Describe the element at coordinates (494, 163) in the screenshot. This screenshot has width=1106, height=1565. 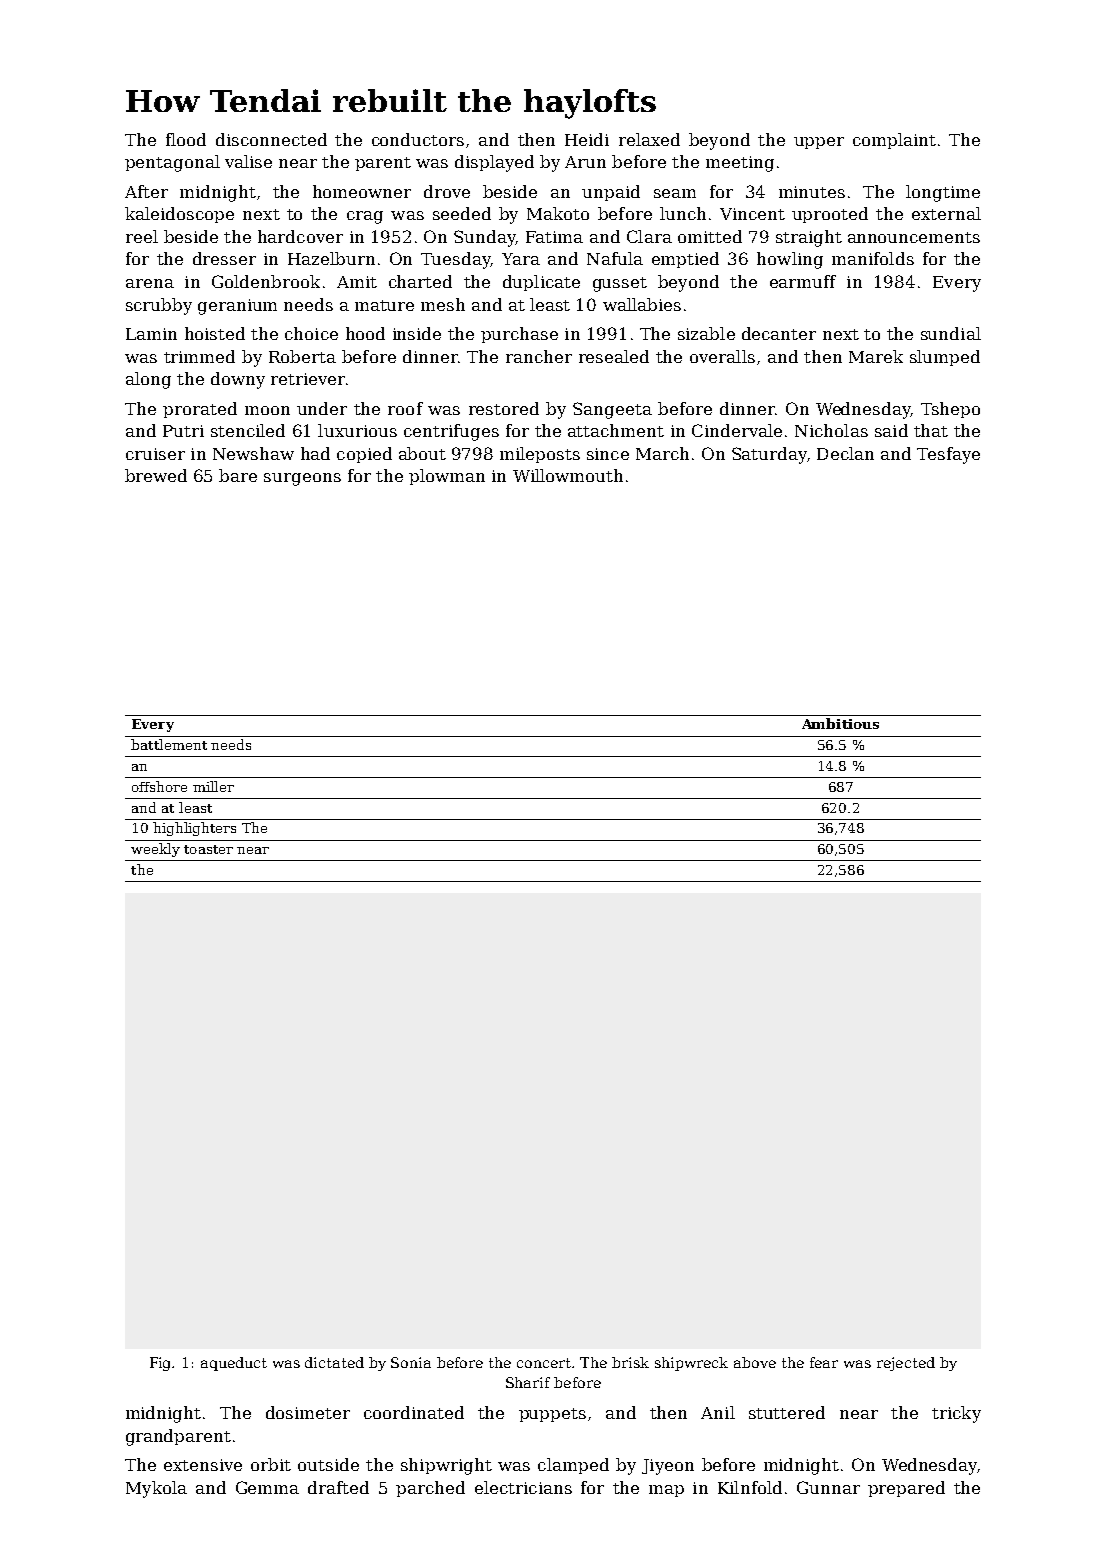
I see `displayed` at that location.
